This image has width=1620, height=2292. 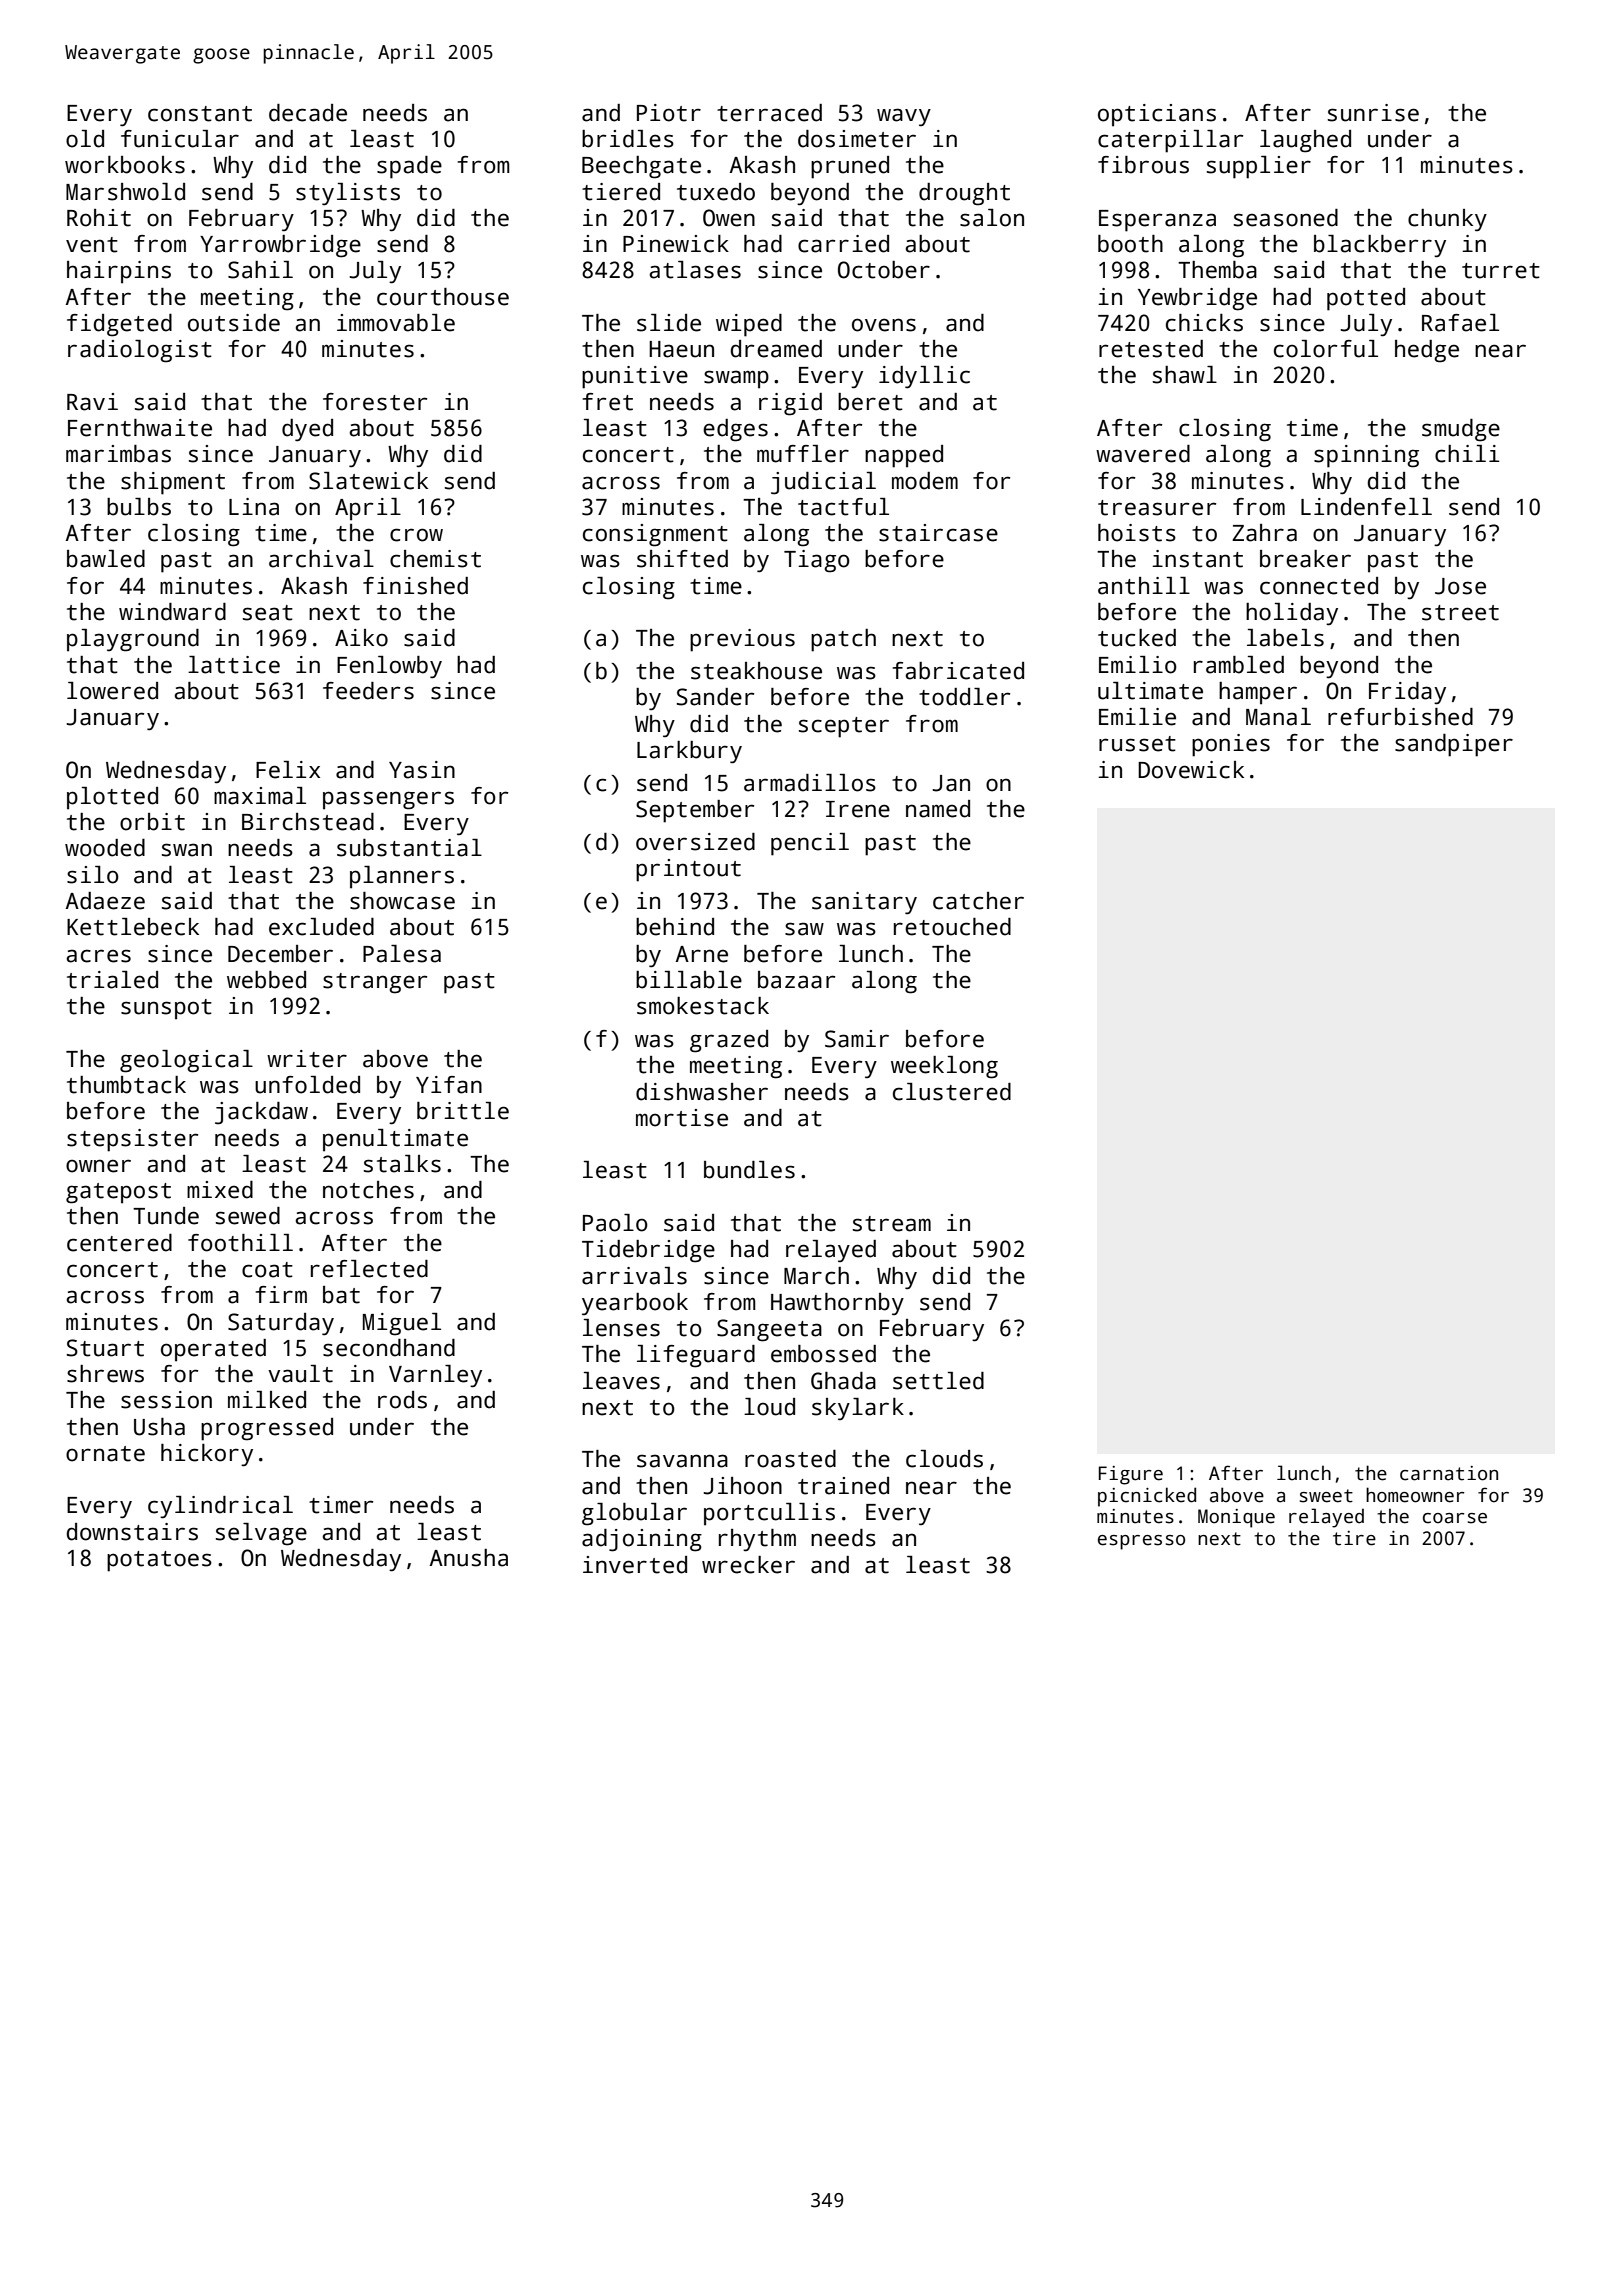 What do you see at coordinates (669, 113) in the image?
I see `Piotr` at bounding box center [669, 113].
